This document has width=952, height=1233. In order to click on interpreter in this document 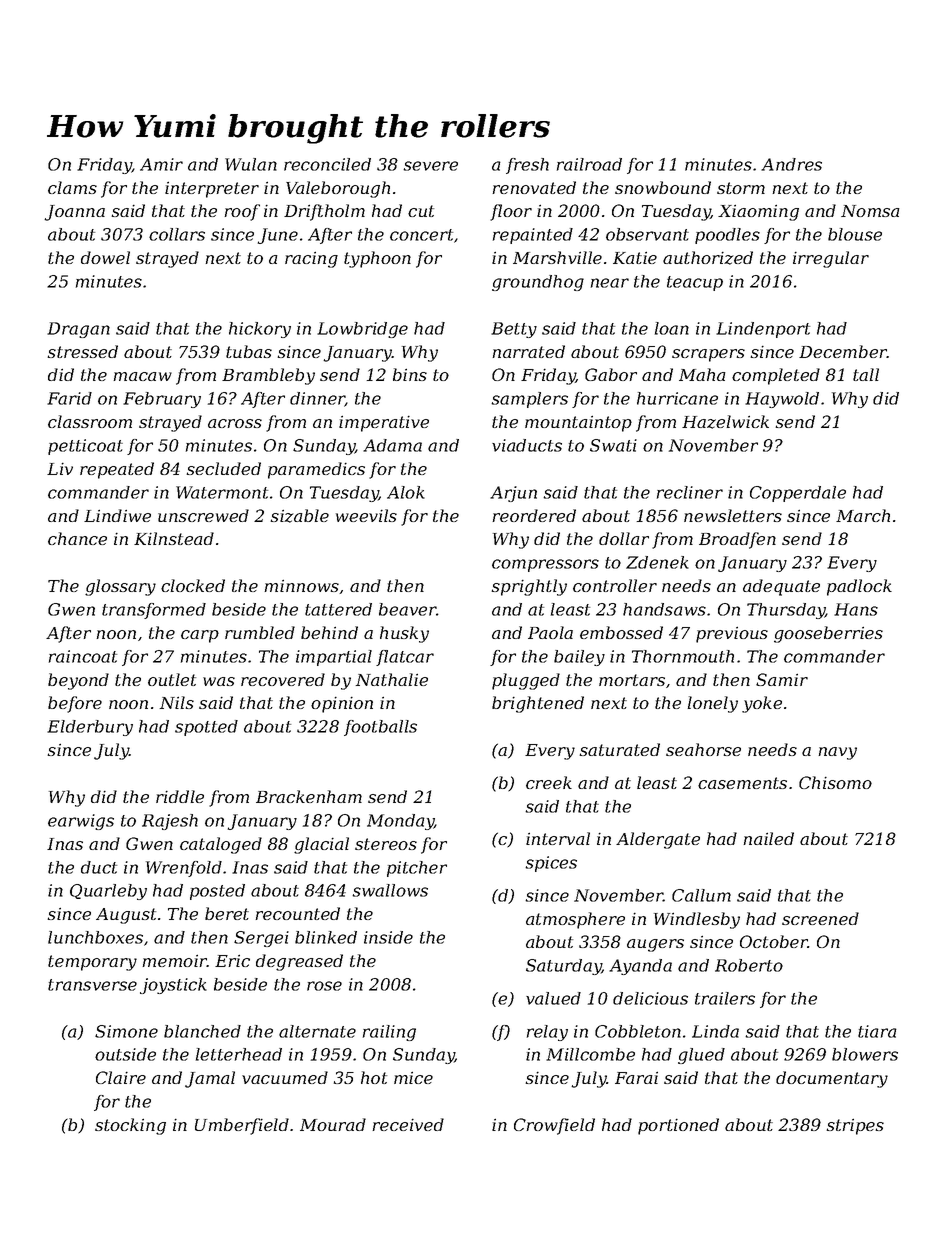, I will do `click(212, 189)`.
